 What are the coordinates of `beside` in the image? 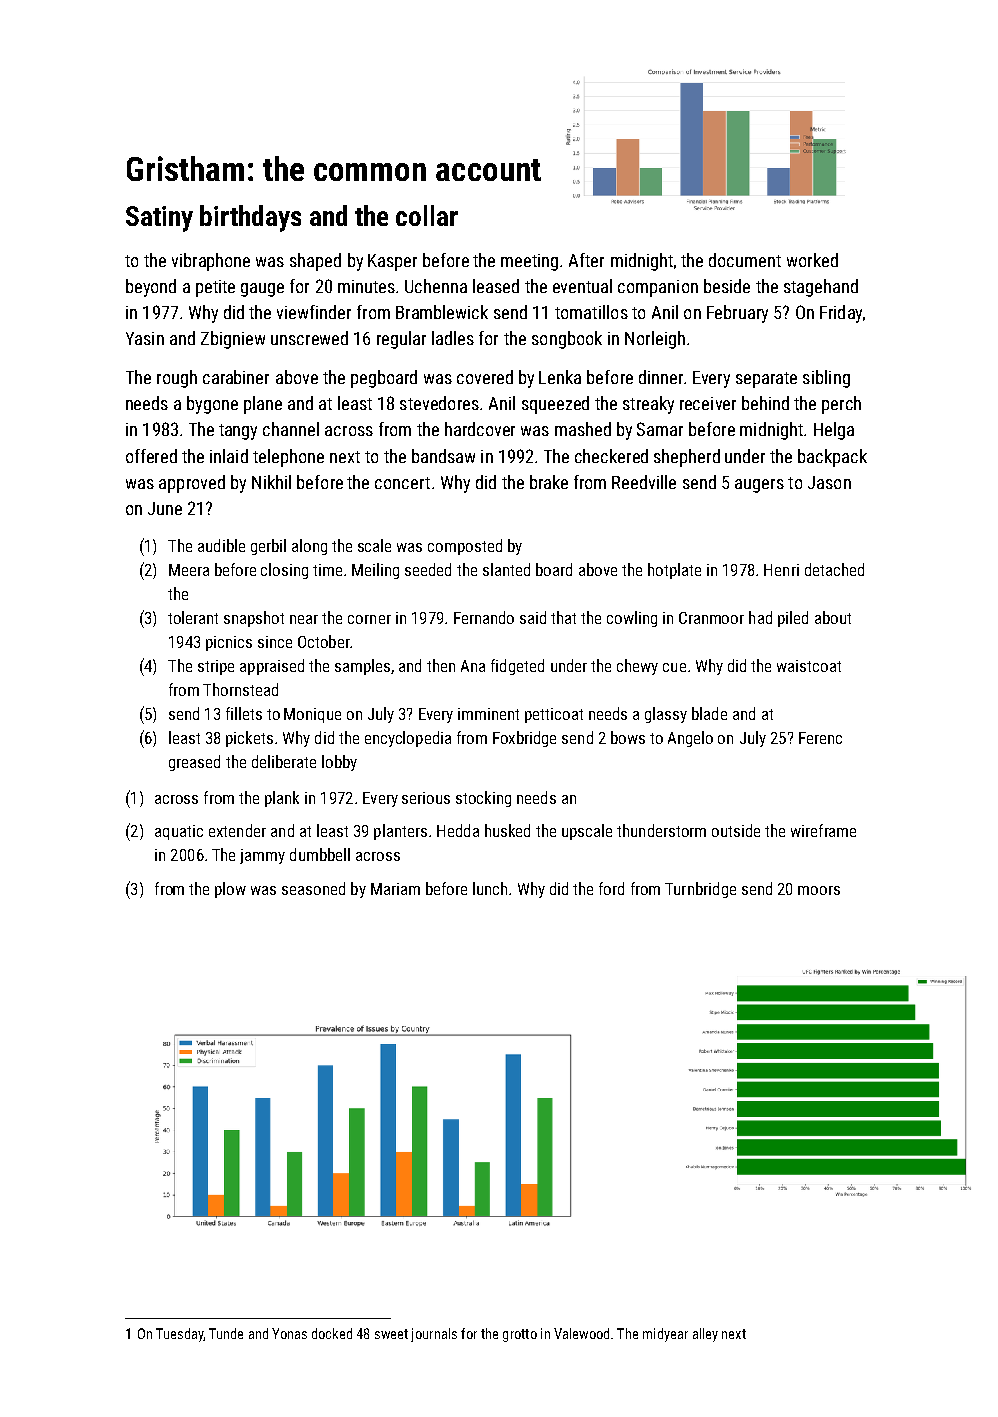 It's located at (727, 286).
